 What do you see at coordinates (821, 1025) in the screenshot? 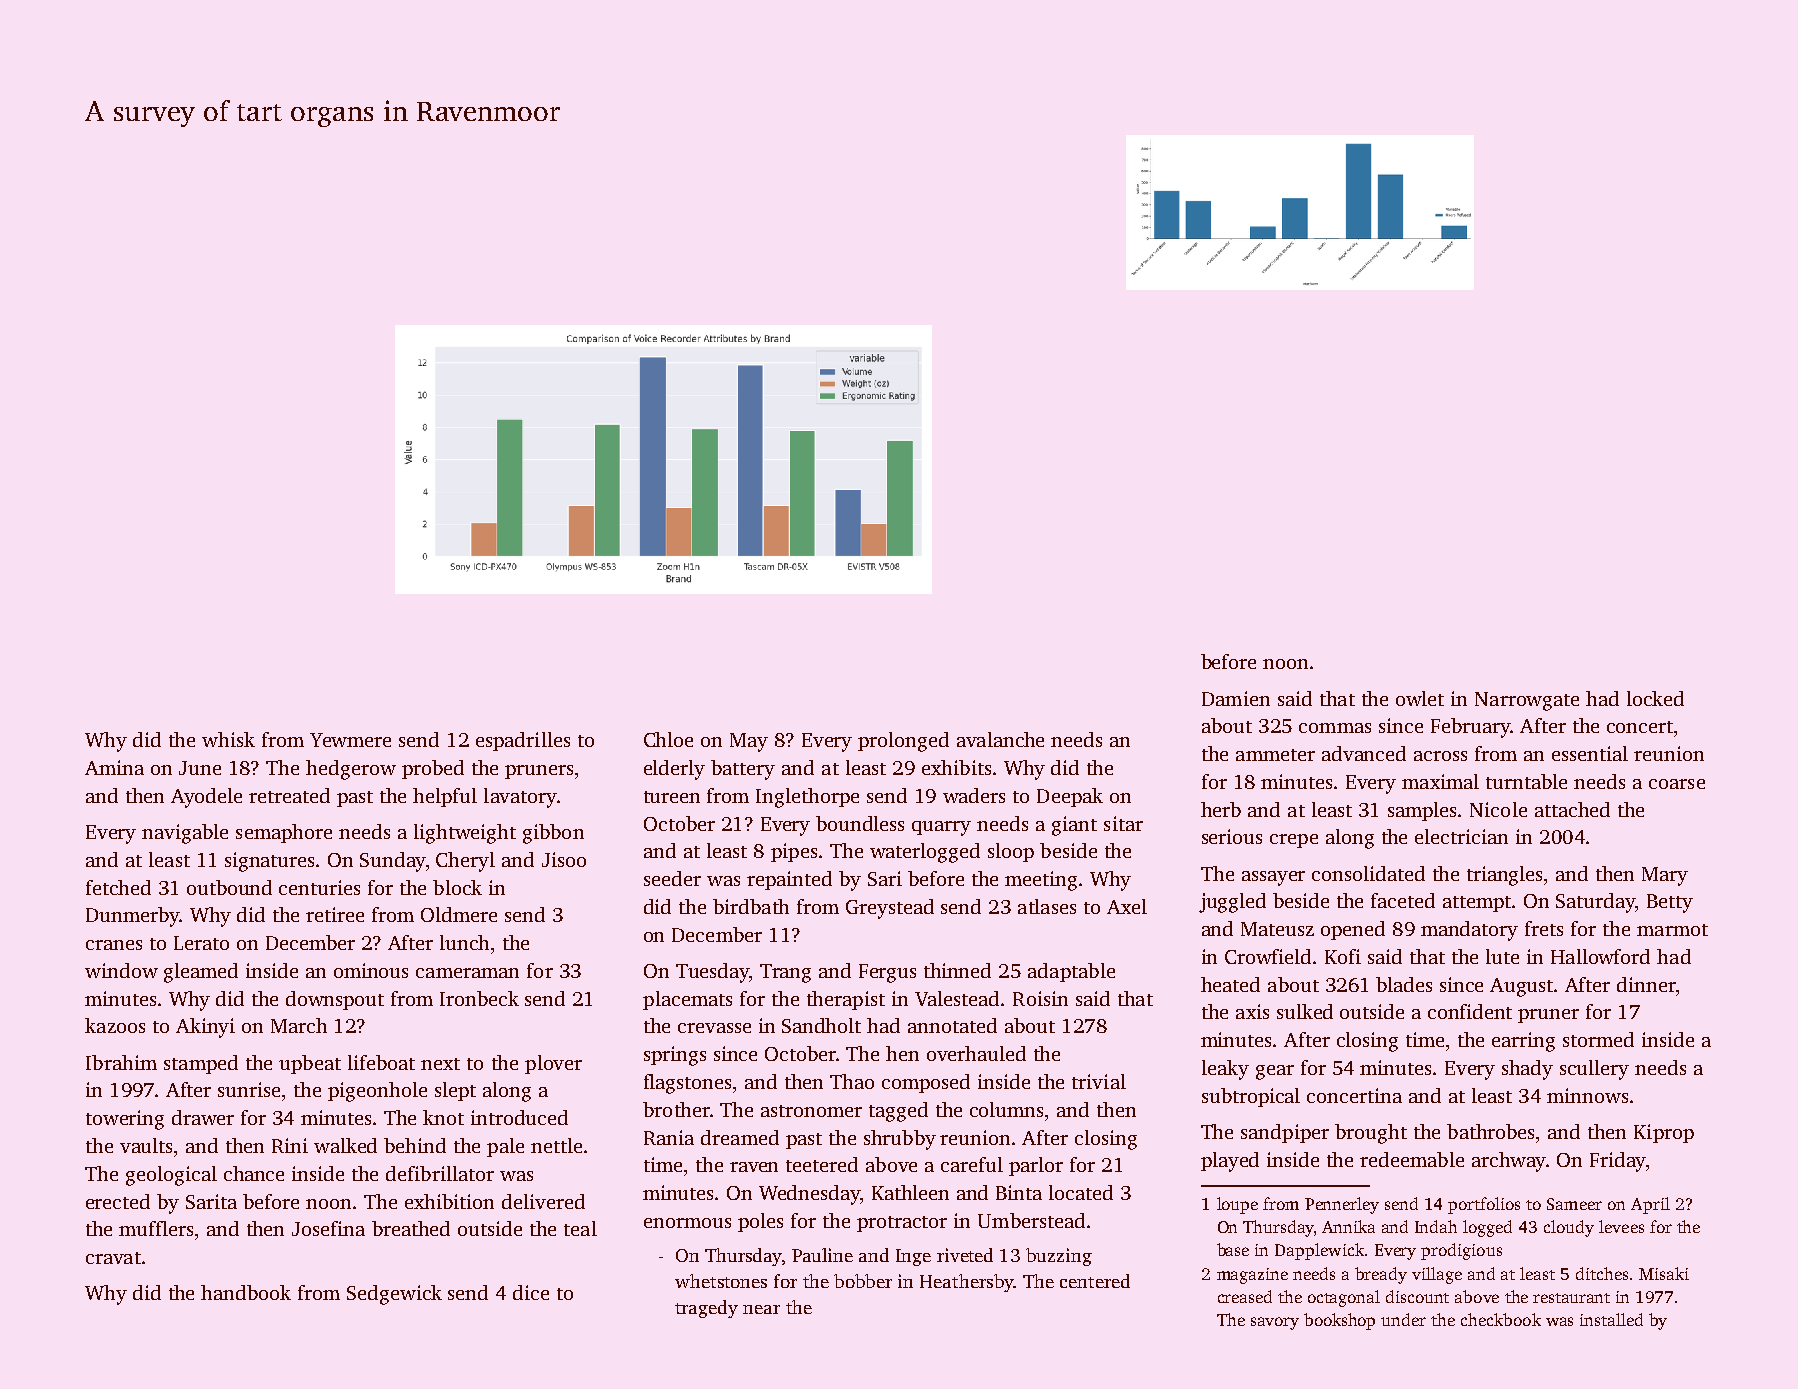
I see `Sandholt` at bounding box center [821, 1025].
